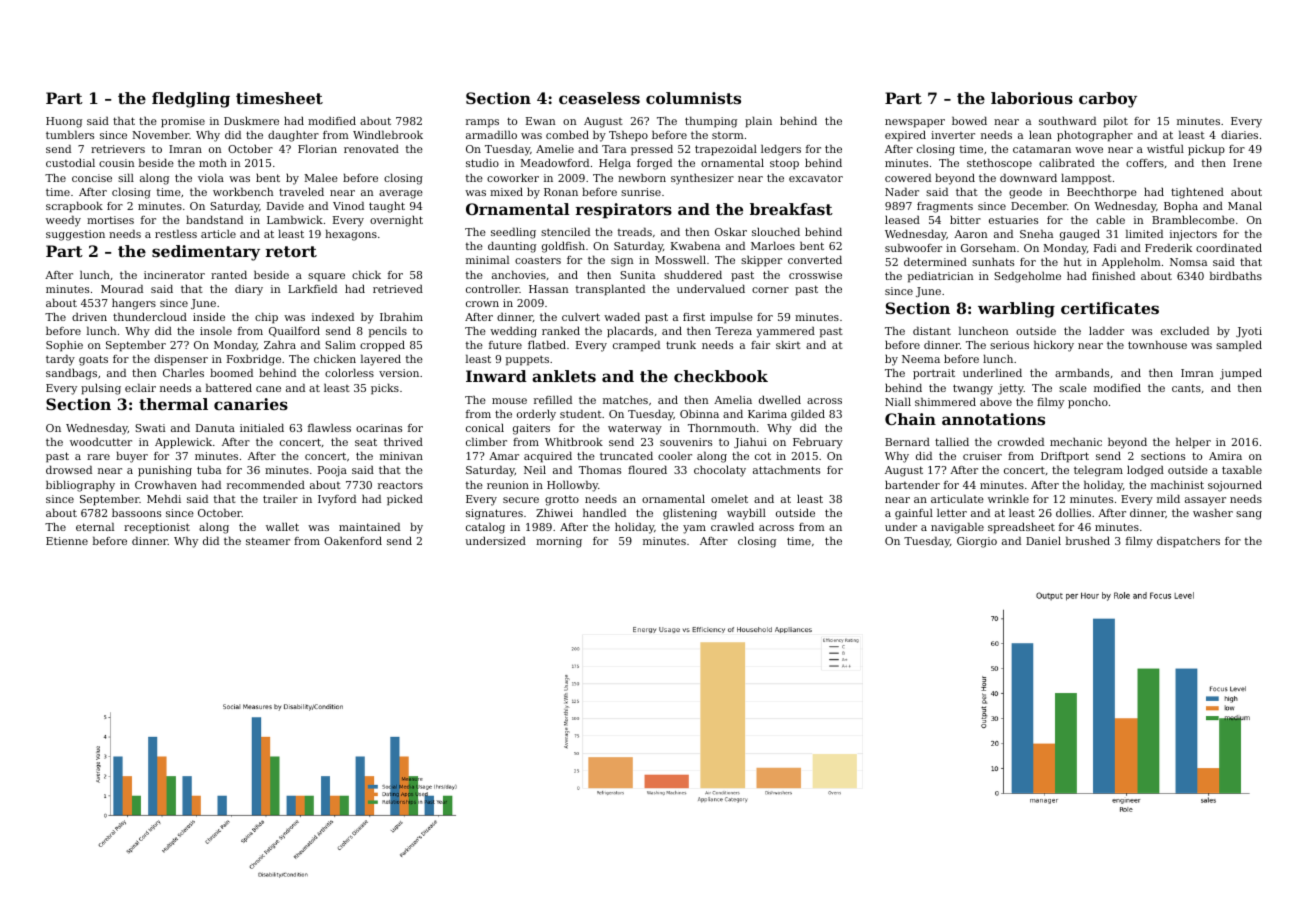  I want to click on sandbags, so click(71, 374).
